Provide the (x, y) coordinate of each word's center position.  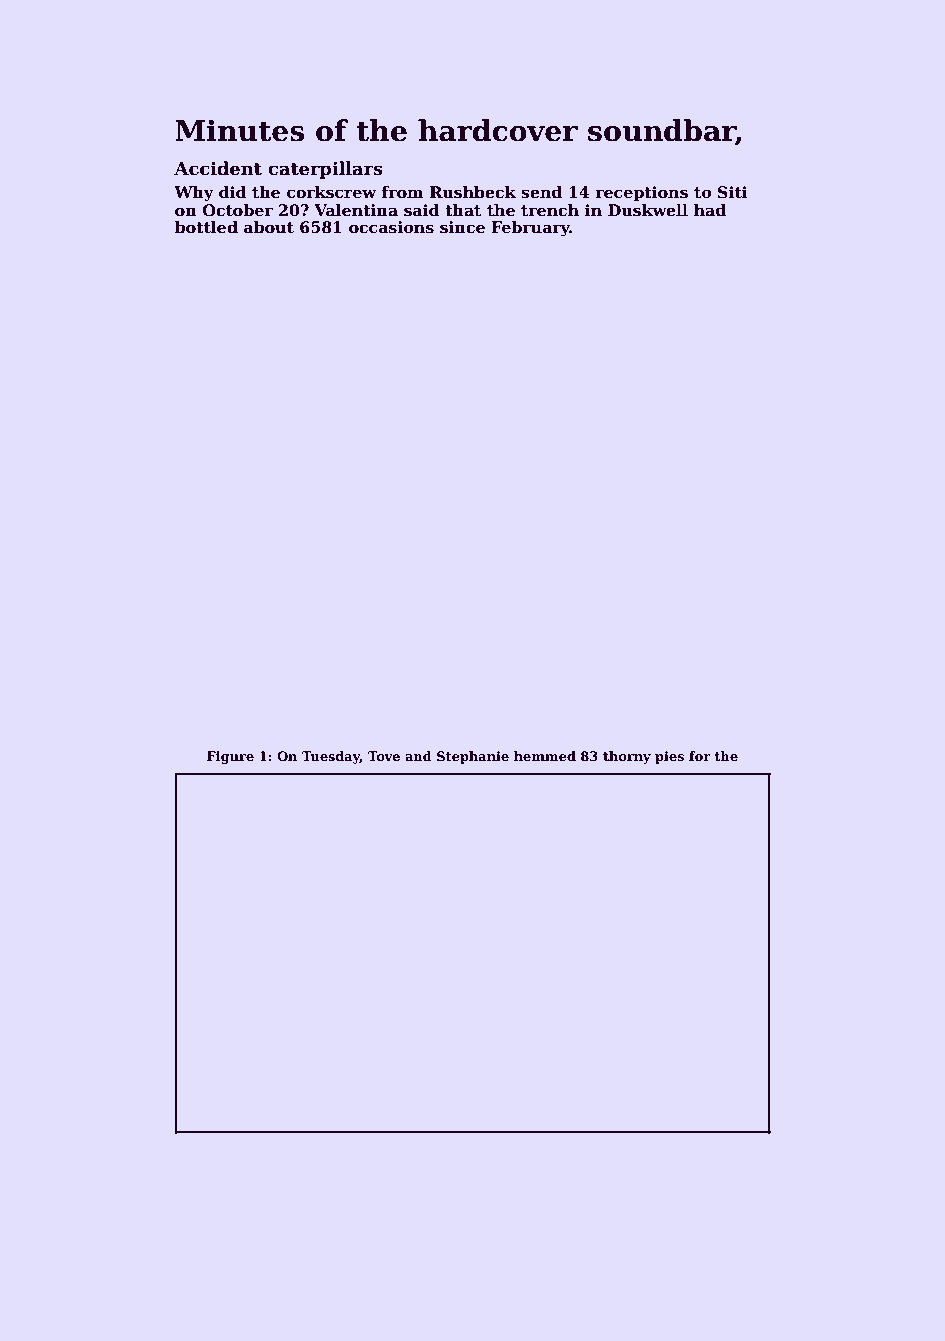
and (418, 756)
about (269, 227)
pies (669, 757)
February (530, 229)
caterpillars (325, 170)
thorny (627, 757)
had (710, 210)
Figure (230, 757)
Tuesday (331, 757)
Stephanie (473, 757)
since (462, 227)
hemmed (545, 756)
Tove (384, 756)
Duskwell (648, 210)
